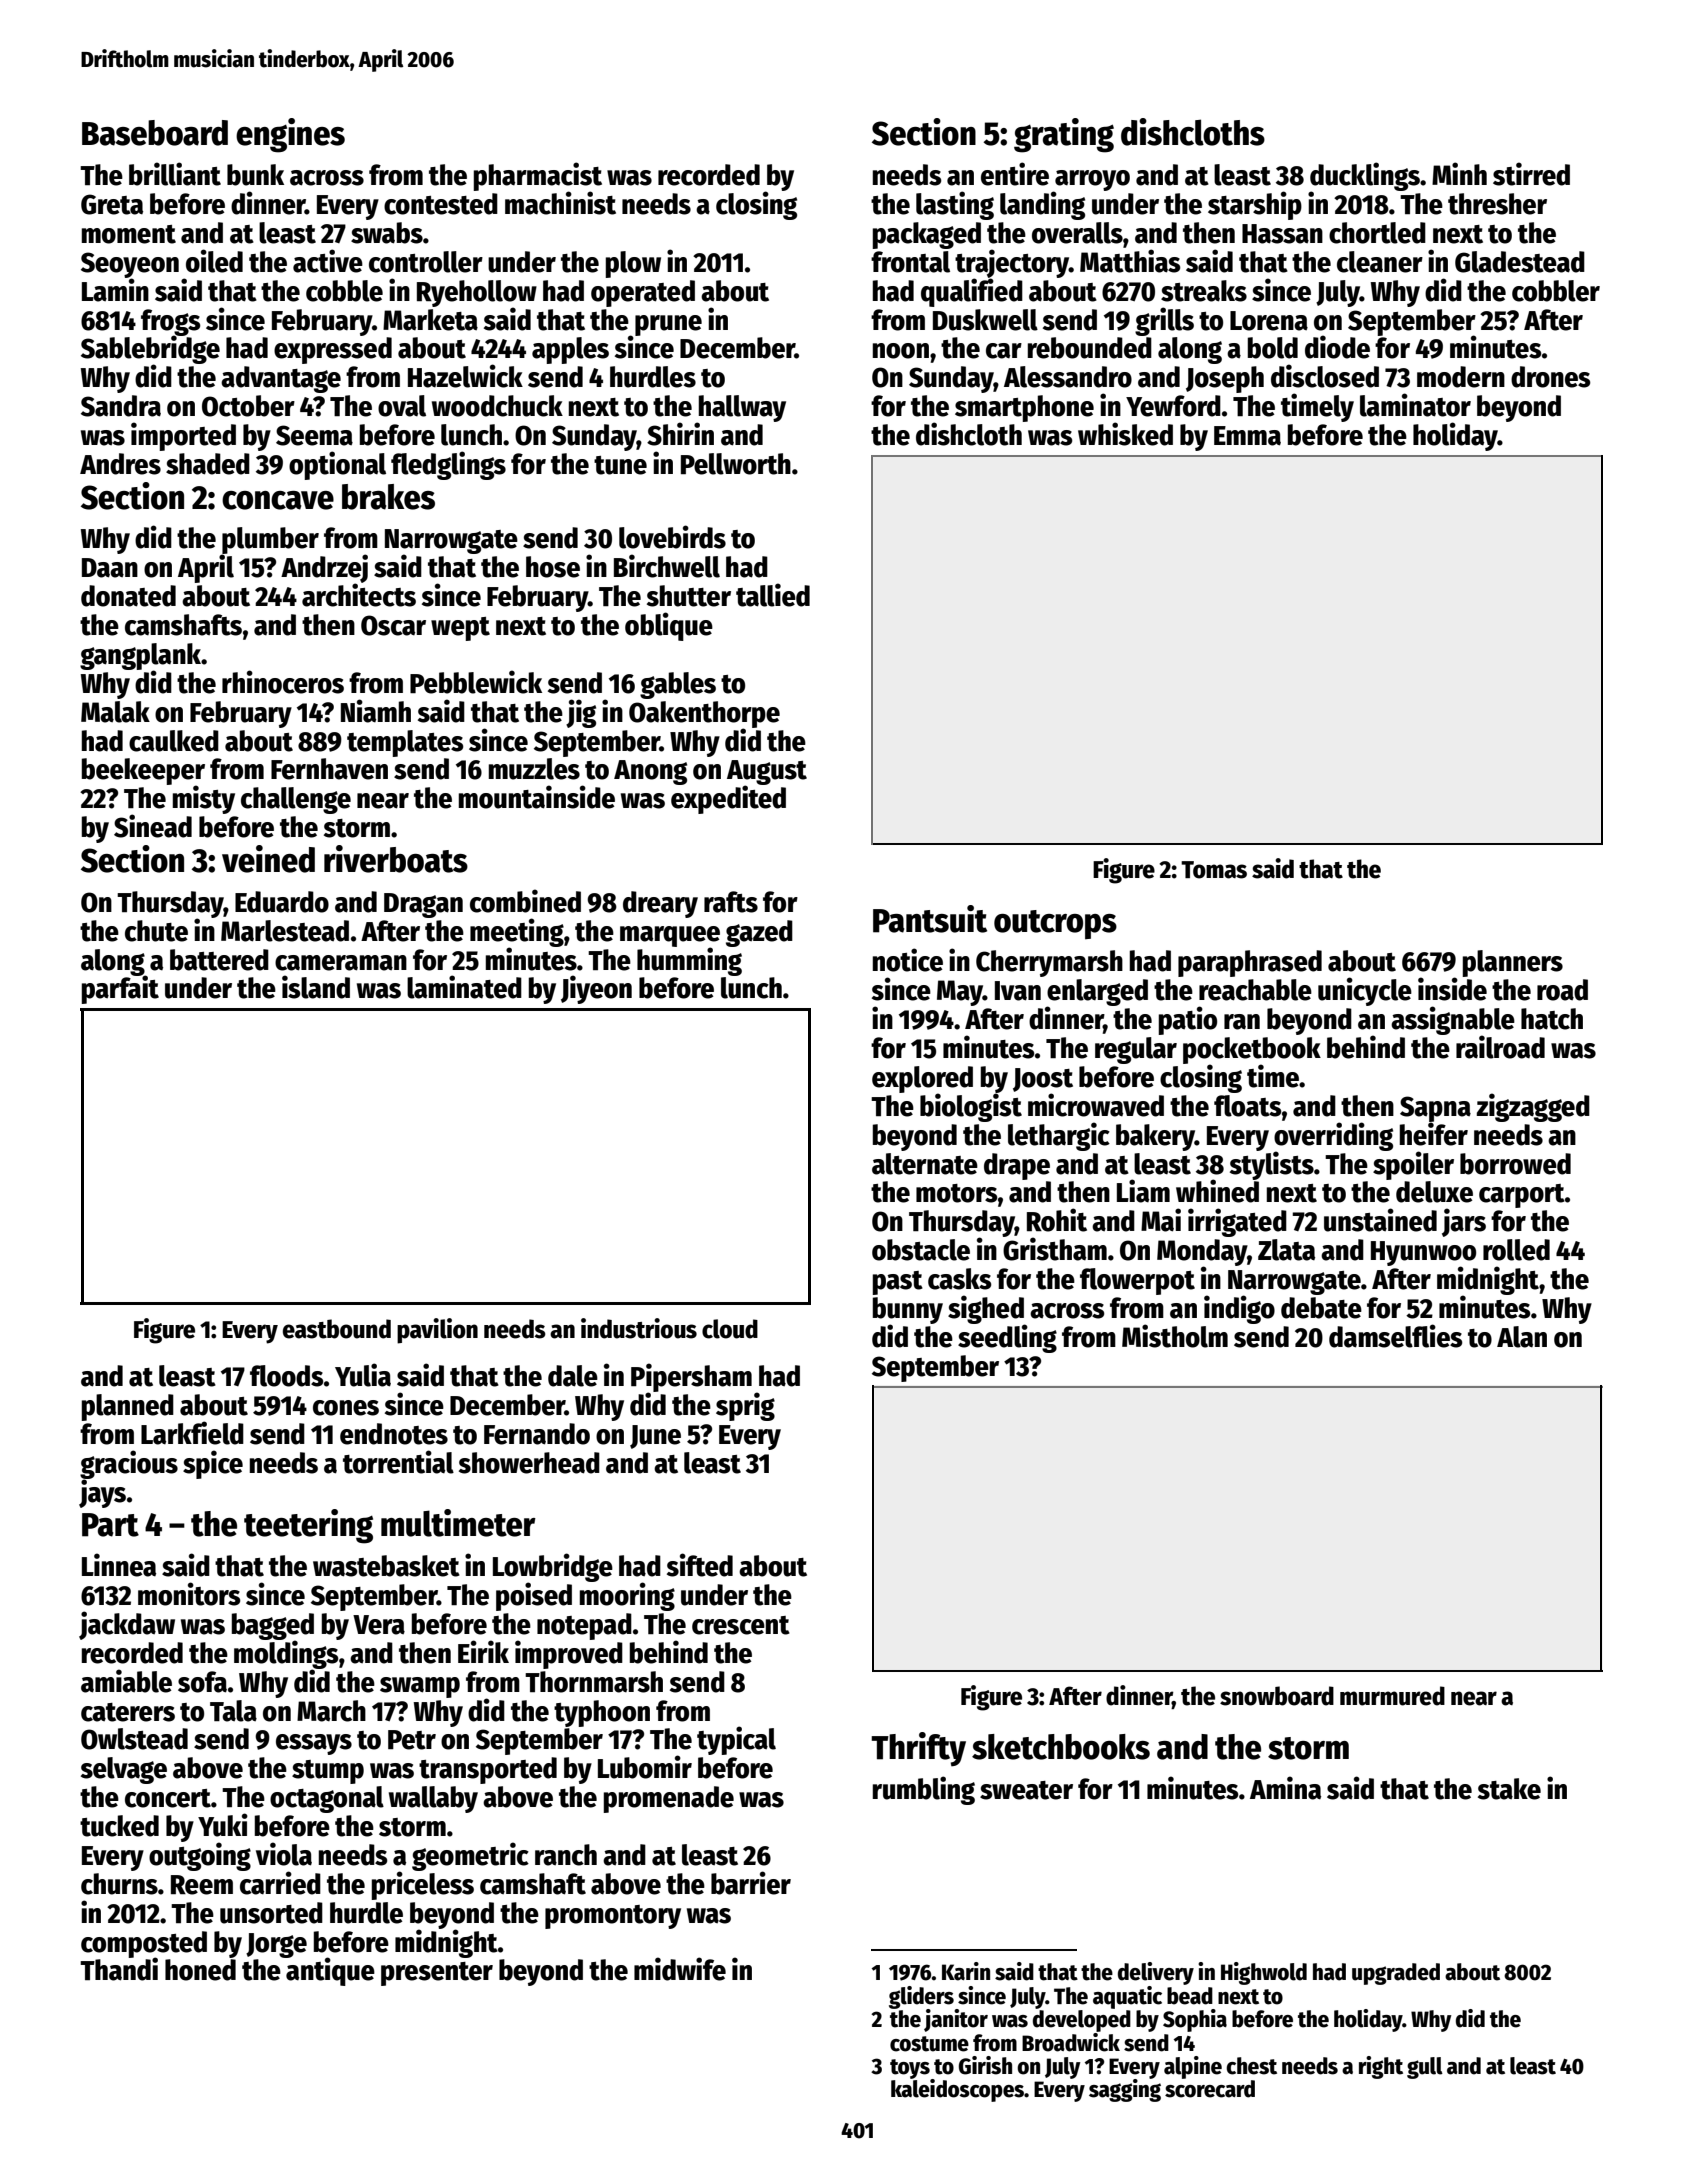 This screenshot has height=2178, width=1683. Describe the element at coordinates (773, 595) in the screenshot. I see `tallied` at that location.
